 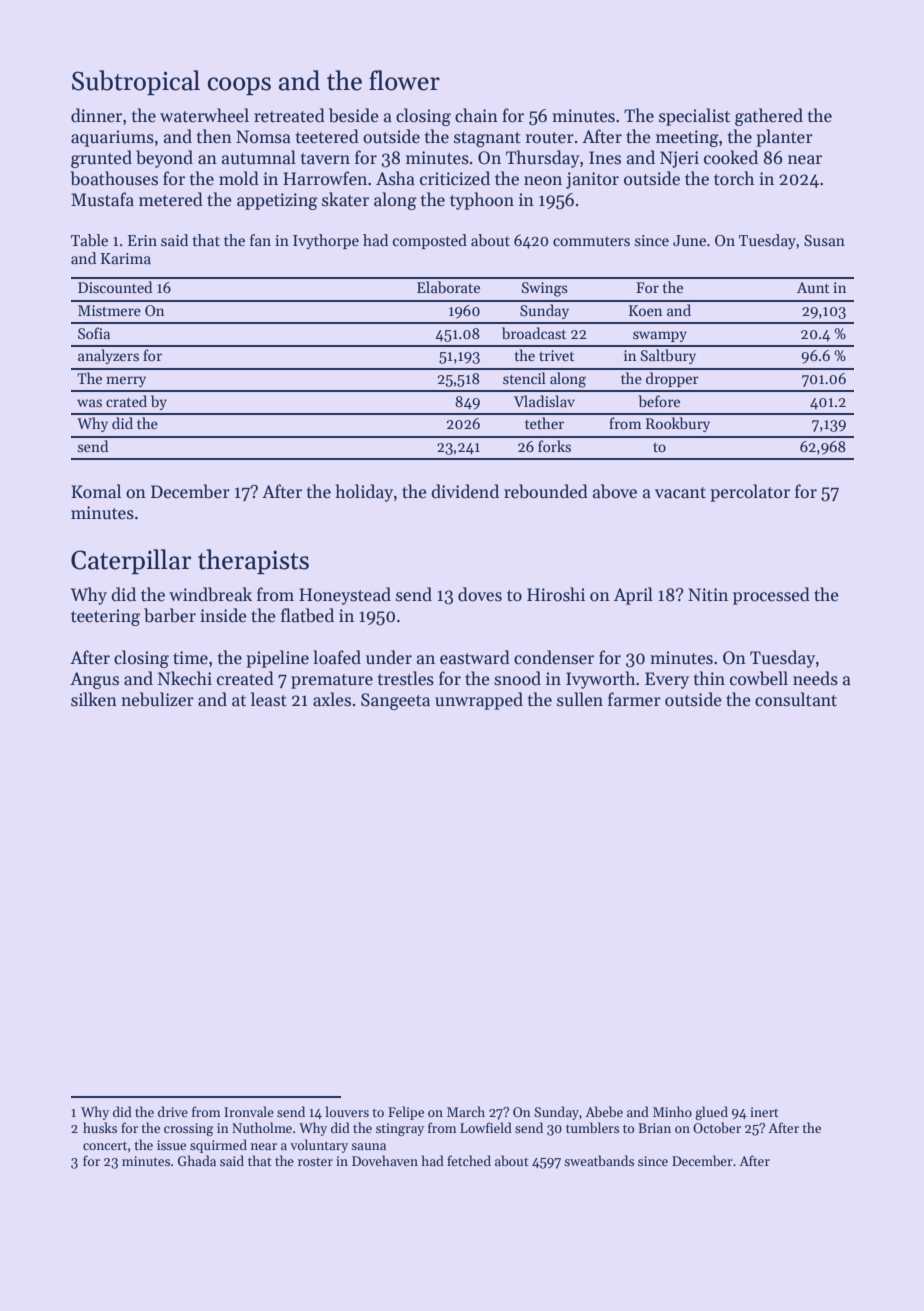 What do you see at coordinates (479, 701) in the page?
I see `unwrapped` at bounding box center [479, 701].
